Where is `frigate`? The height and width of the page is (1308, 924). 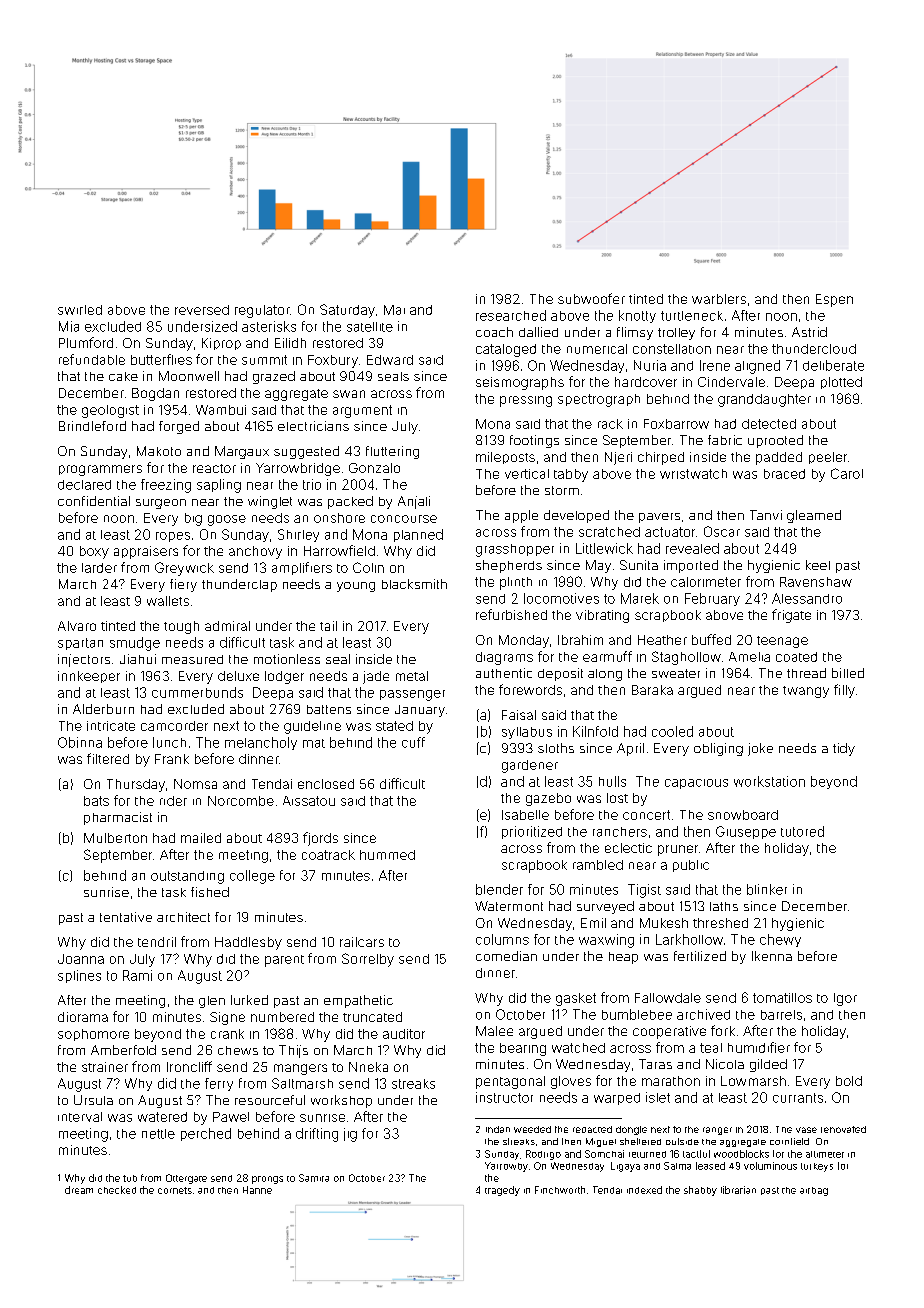 frigate is located at coordinates (791, 616).
